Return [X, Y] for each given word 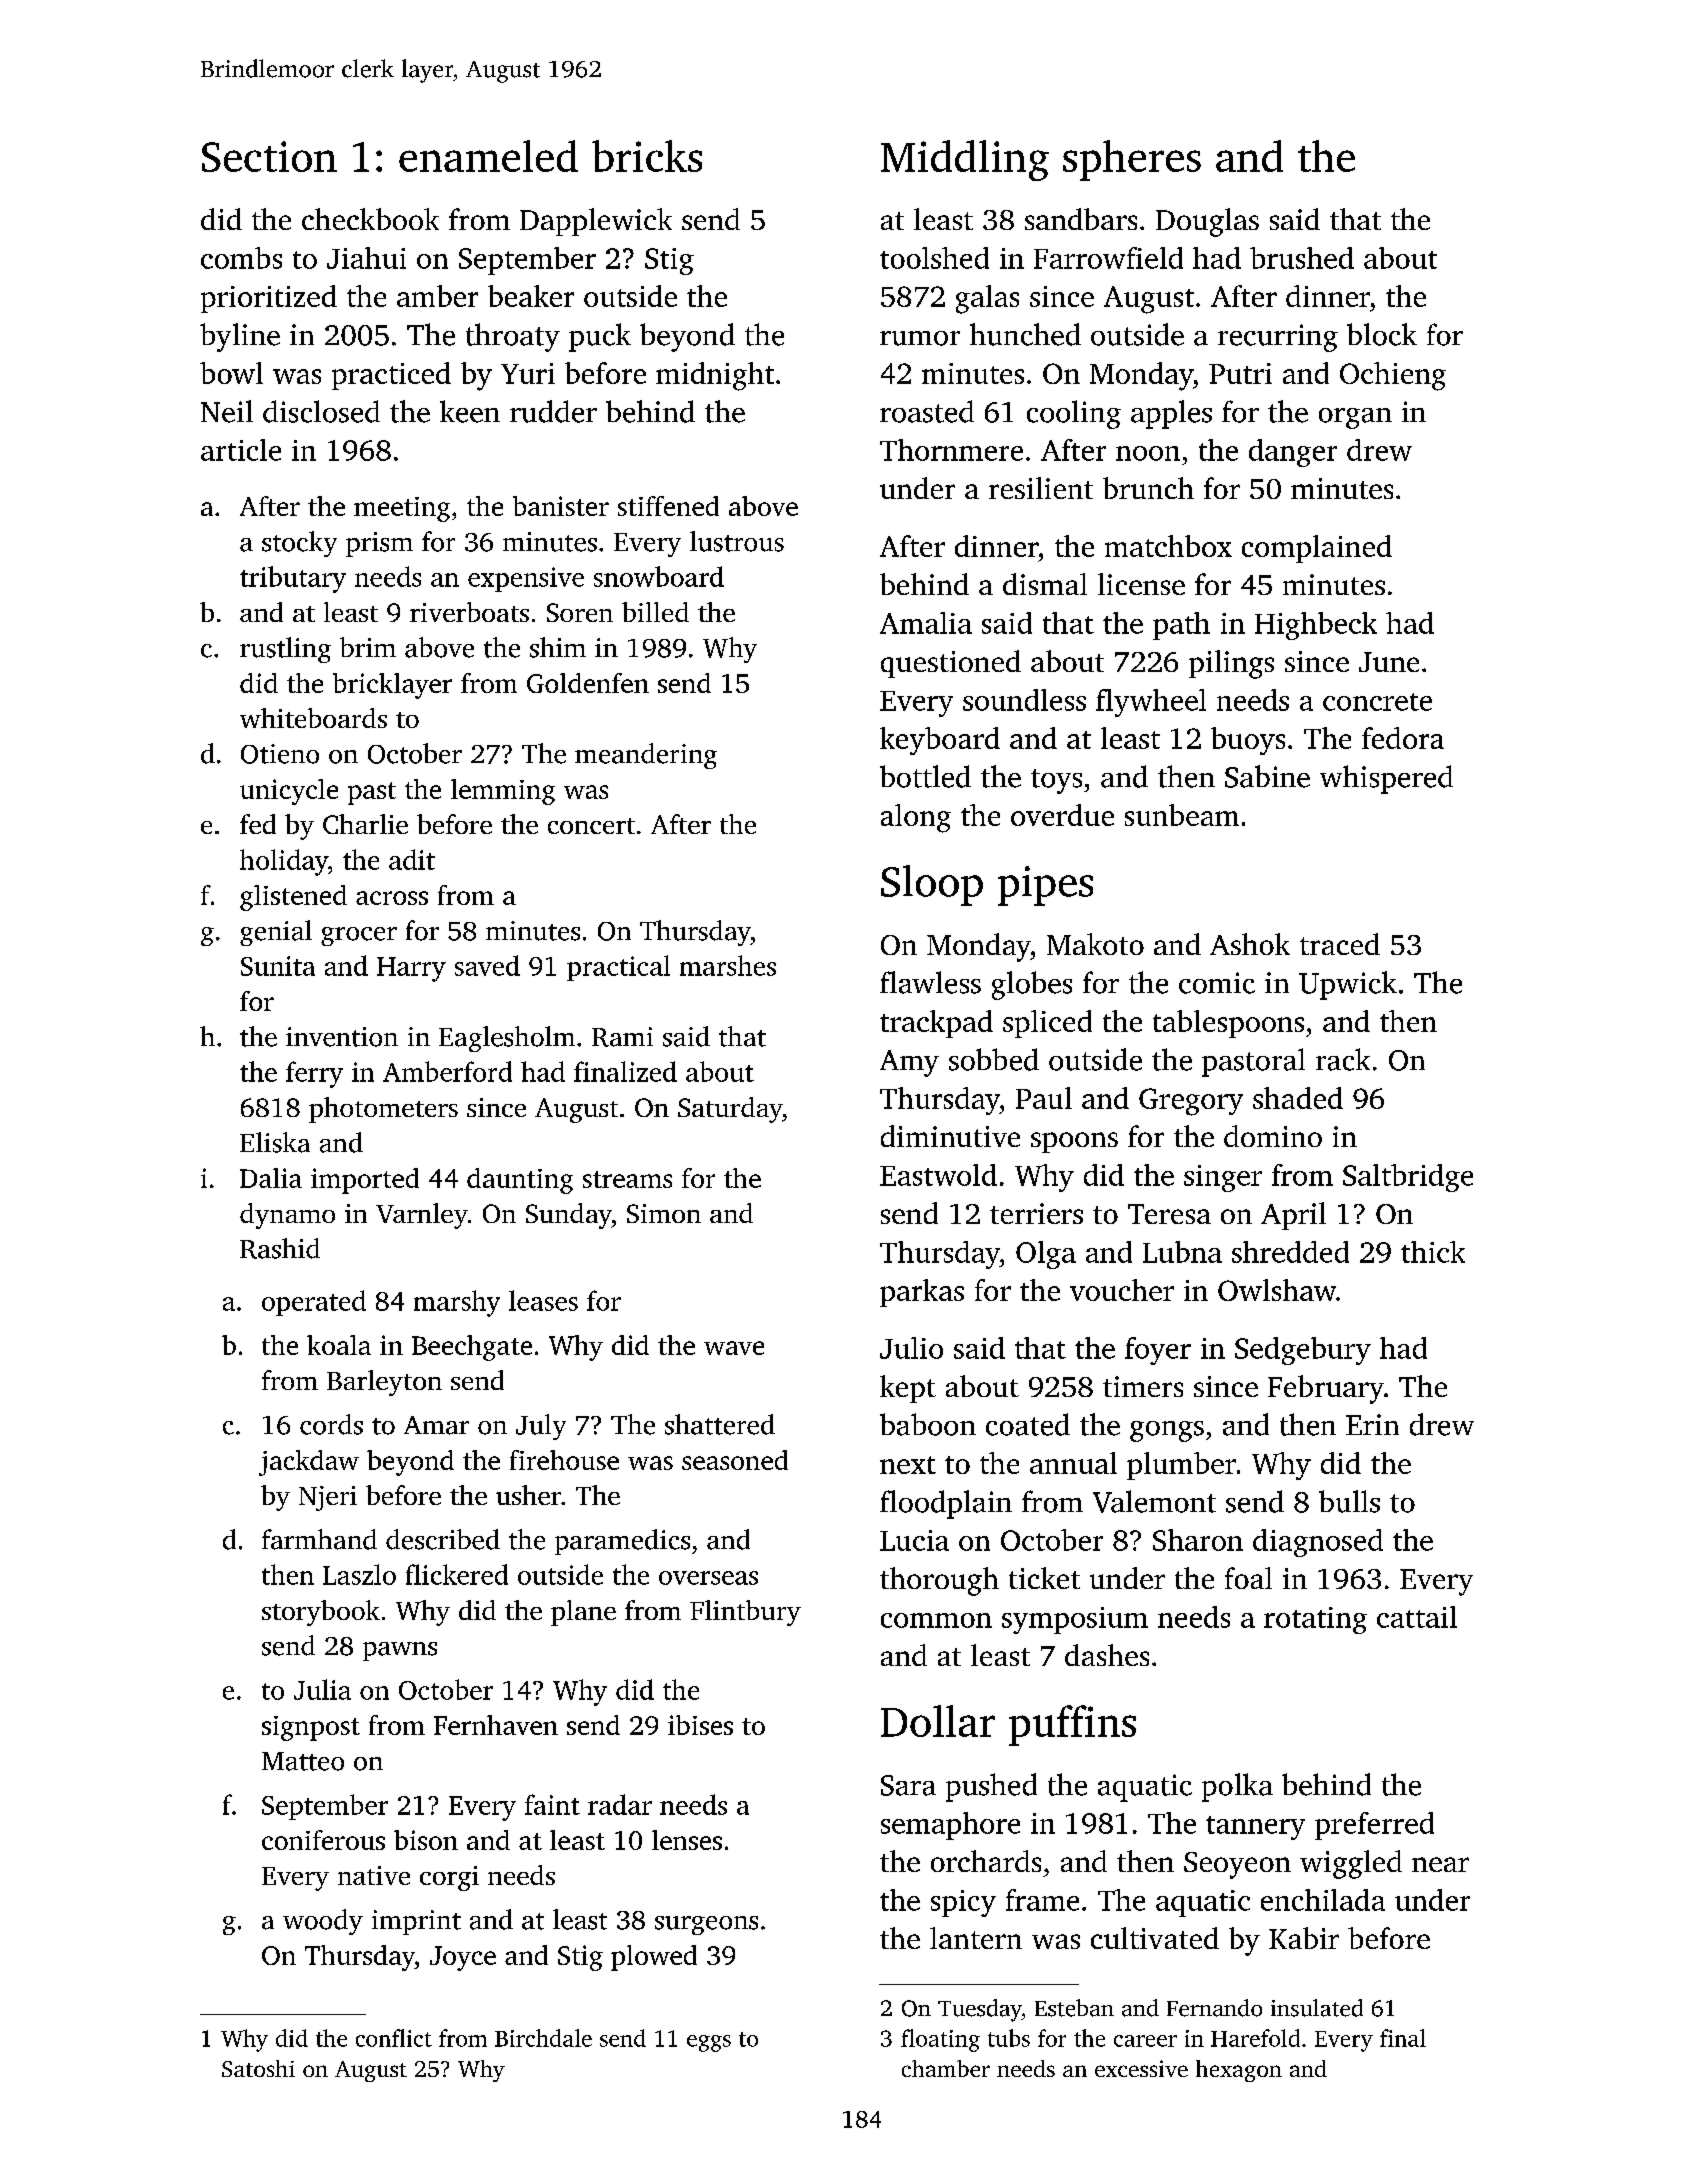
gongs [1167, 1431]
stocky [299, 544]
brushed [1302, 258]
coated [1028, 1424]
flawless [930, 982]
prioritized [269, 299]
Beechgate [472, 1348]
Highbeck [1316, 626]
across [392, 898]
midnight [715, 376]
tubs [1009, 2038]
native [374, 1875]
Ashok [1250, 944]
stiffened [668, 506]
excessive [1141, 2068]
